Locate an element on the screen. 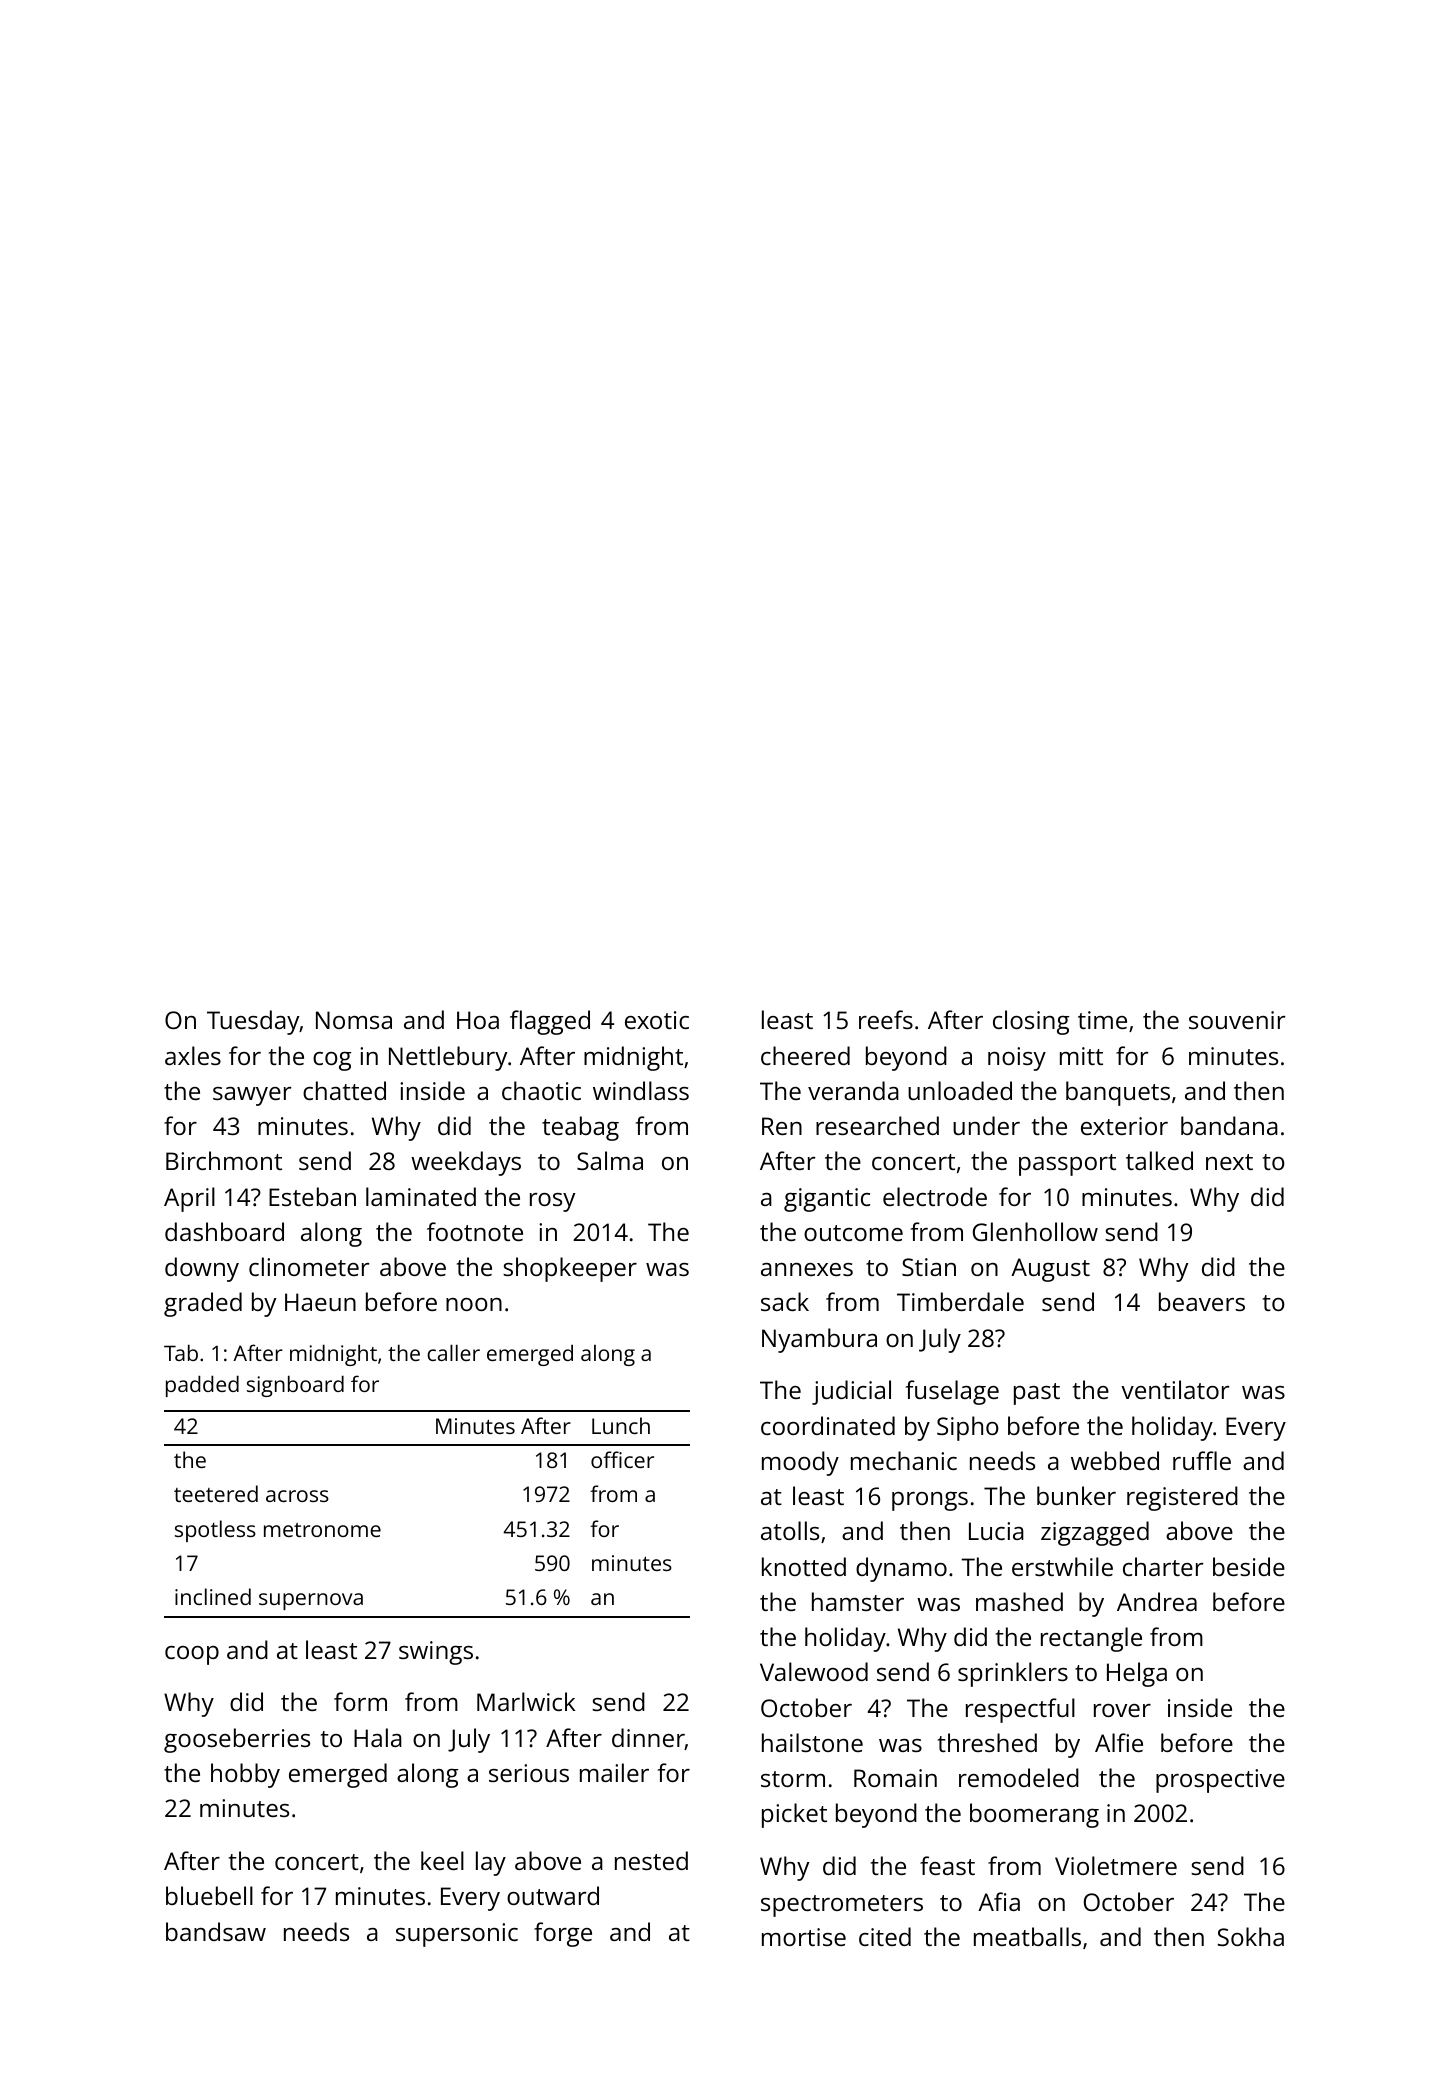 The image size is (1450, 2100). under is located at coordinates (986, 1125).
